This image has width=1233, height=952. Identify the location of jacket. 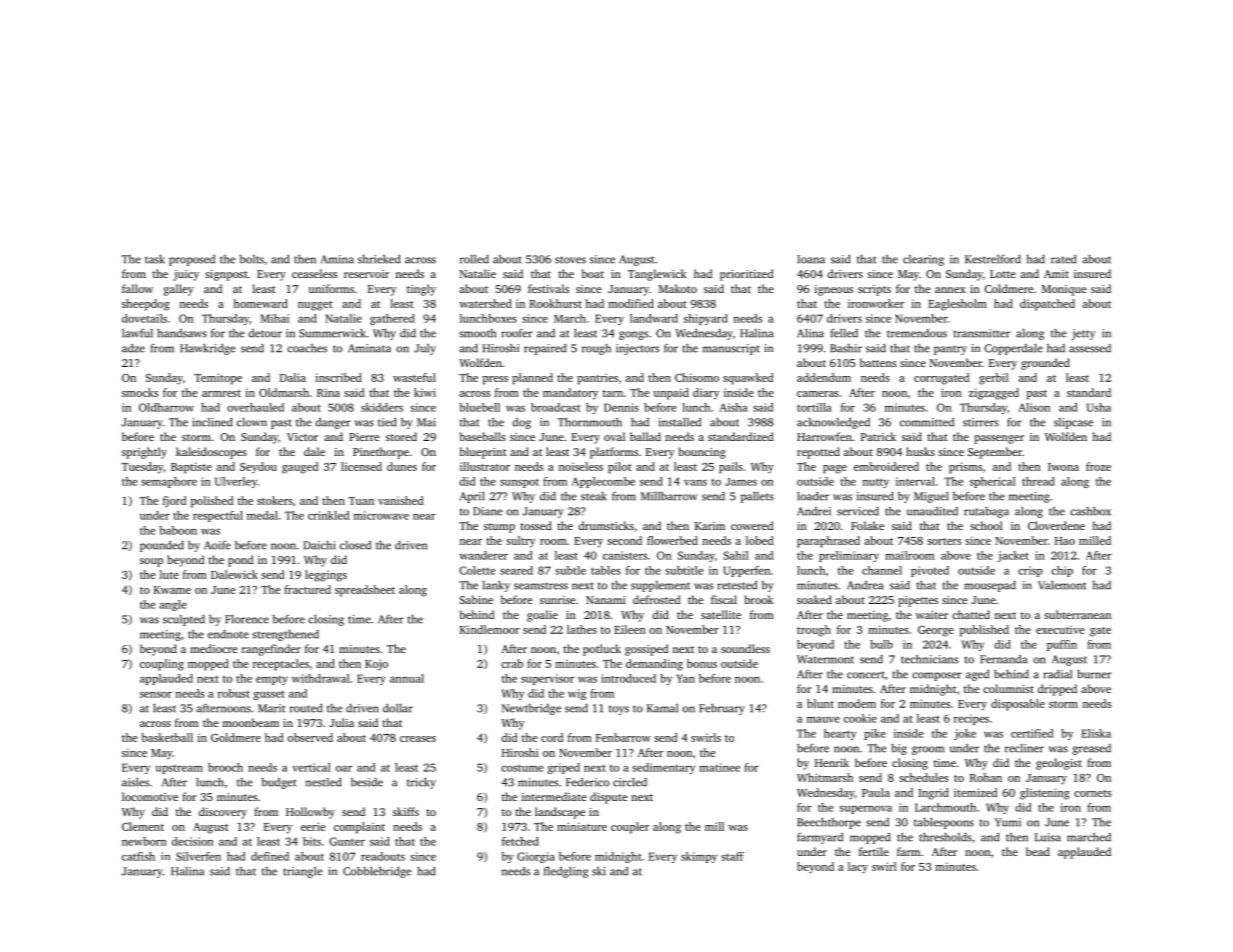
(1013, 556).
